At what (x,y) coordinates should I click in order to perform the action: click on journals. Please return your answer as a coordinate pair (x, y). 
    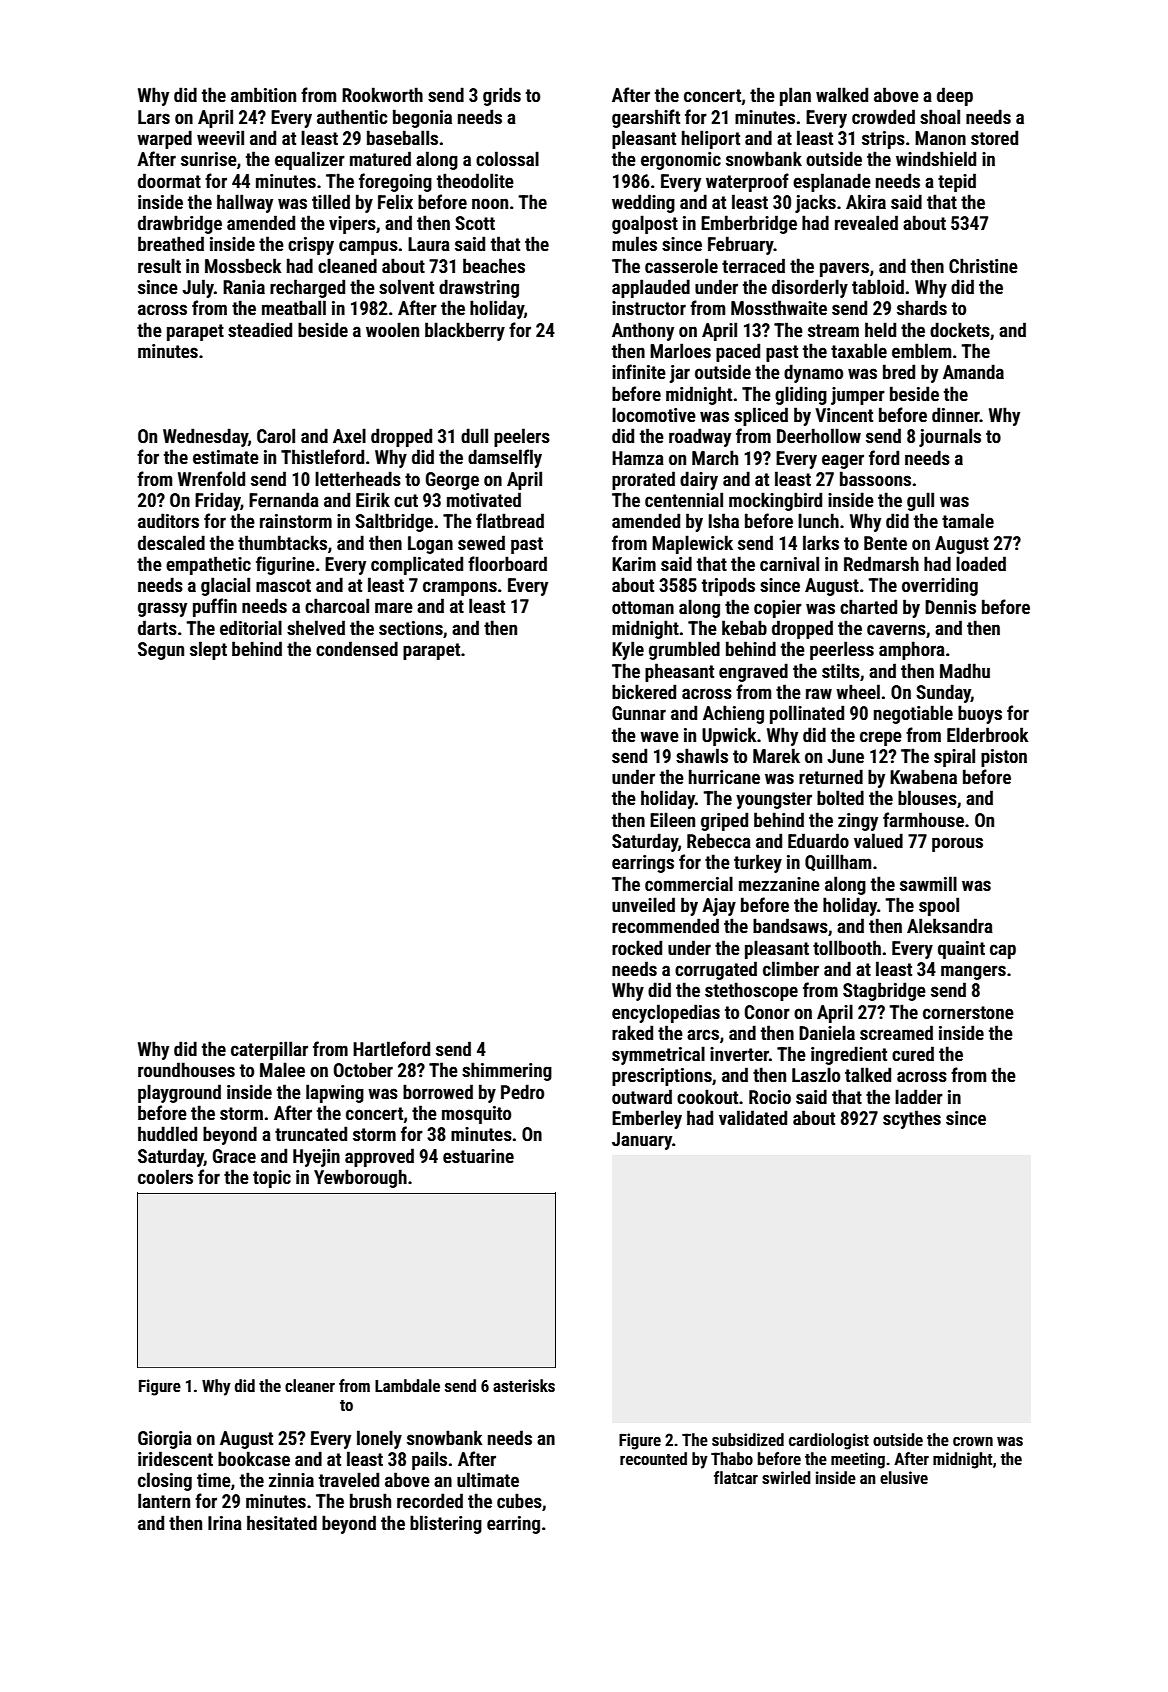
    Looking at the image, I should click on (950, 437).
